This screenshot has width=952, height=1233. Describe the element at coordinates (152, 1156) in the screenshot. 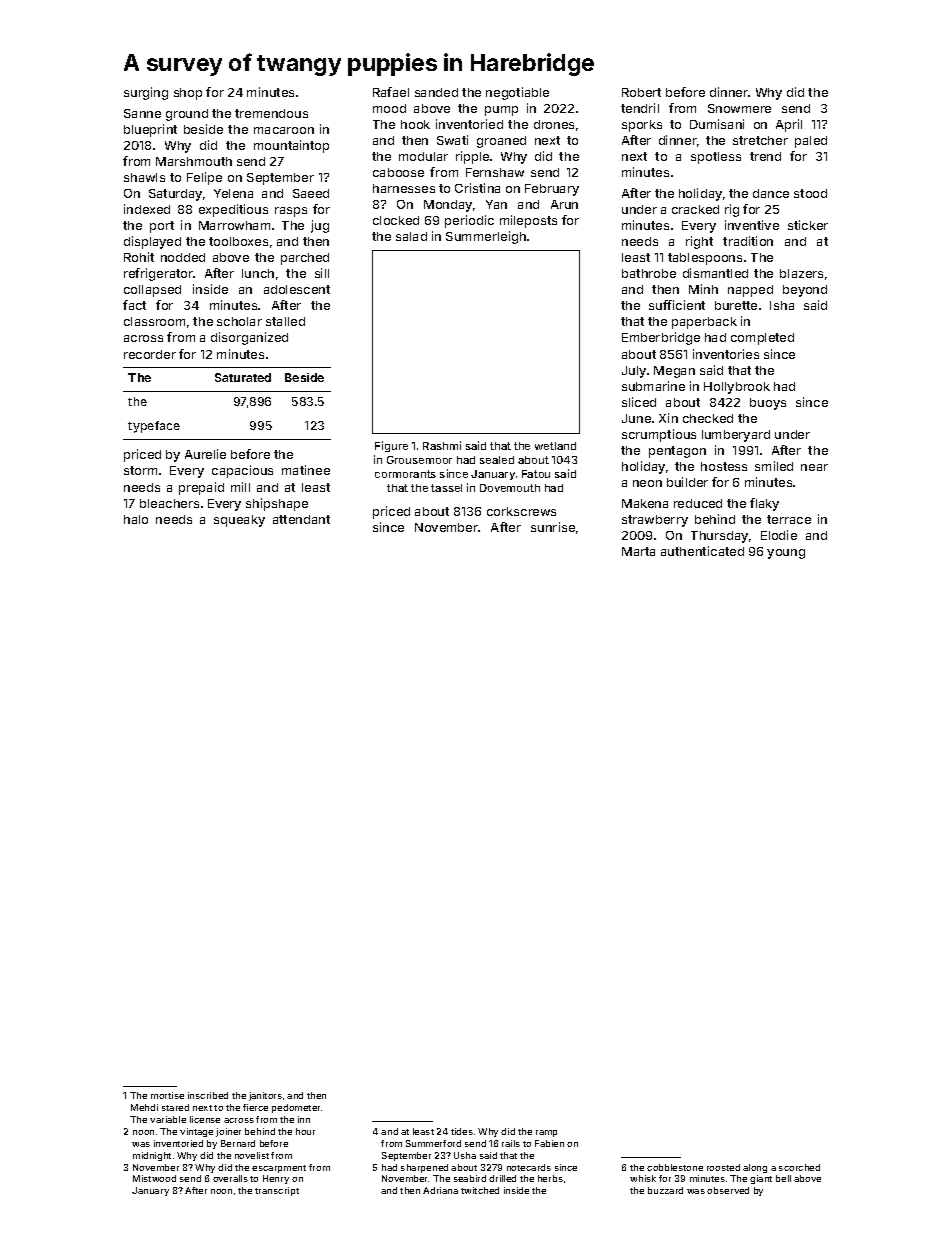

I see `midnight` at that location.
